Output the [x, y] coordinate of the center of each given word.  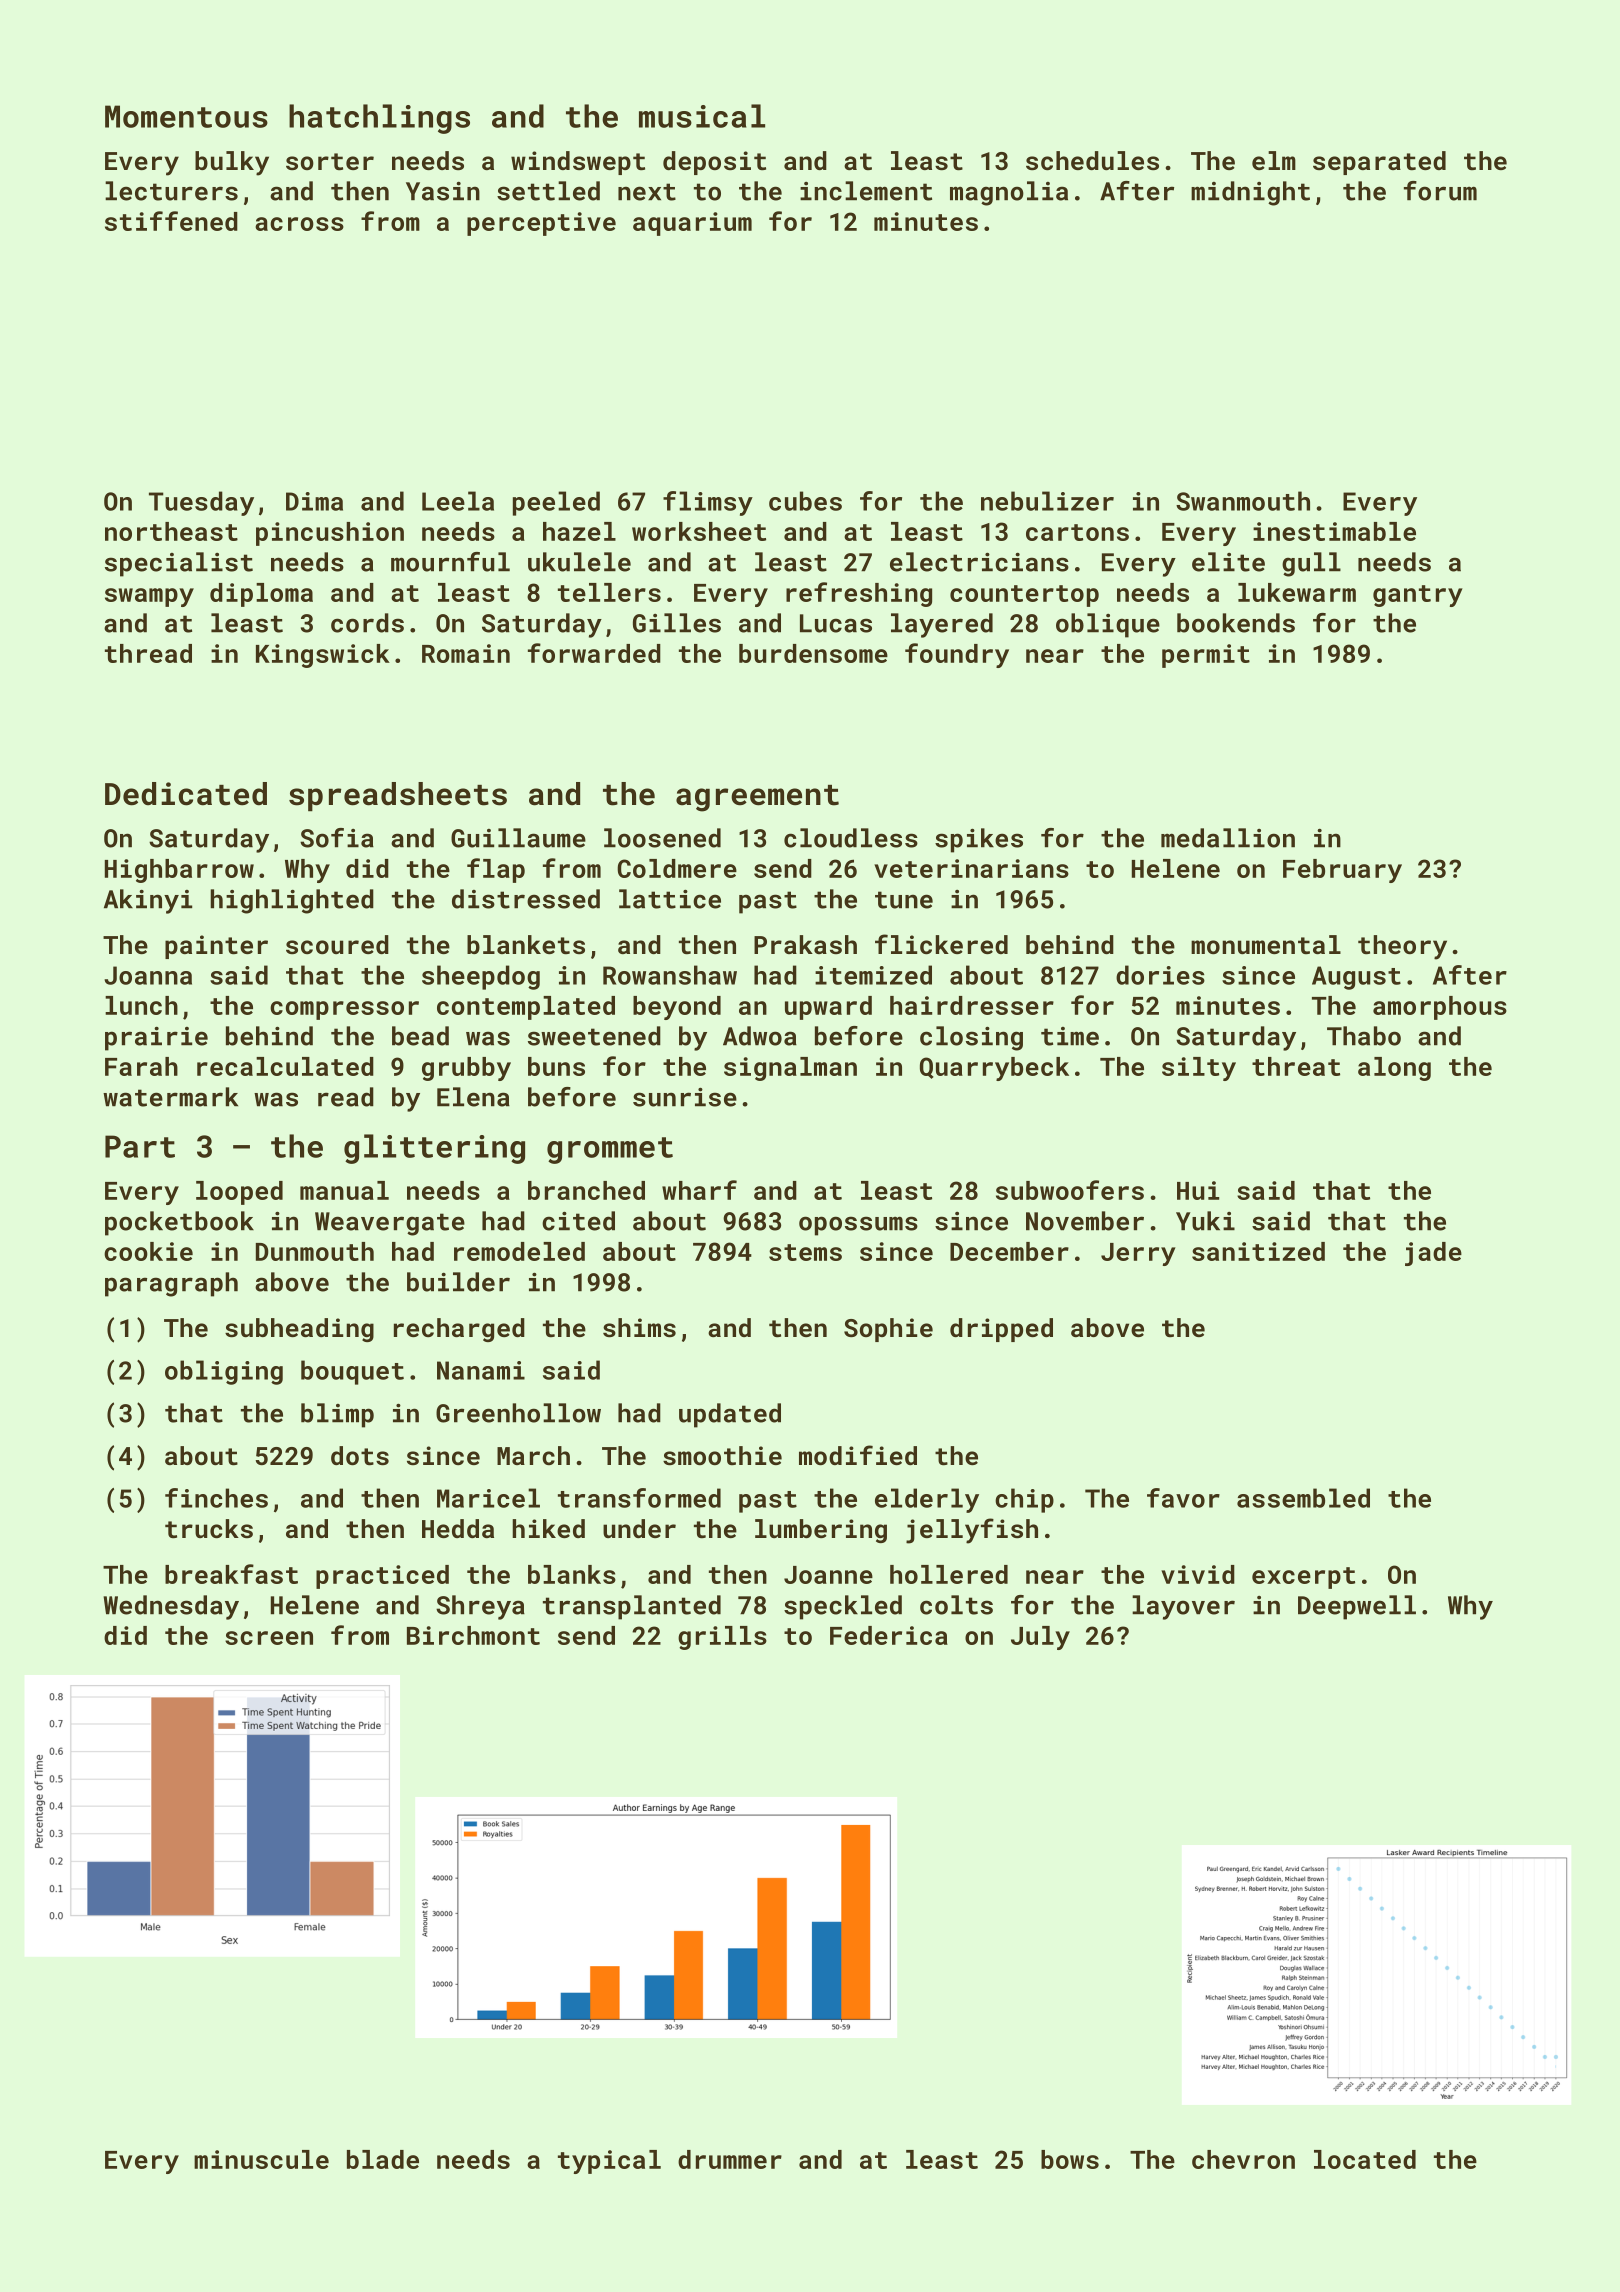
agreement [757, 798]
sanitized [1258, 1251]
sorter [330, 161]
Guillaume [518, 838]
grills [722, 1638]
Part [140, 1146]
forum [1440, 191]
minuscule [261, 2159]
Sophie [888, 1330]
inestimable [1334, 531]
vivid [1198, 1574]
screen [269, 1638]
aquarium [692, 224]
